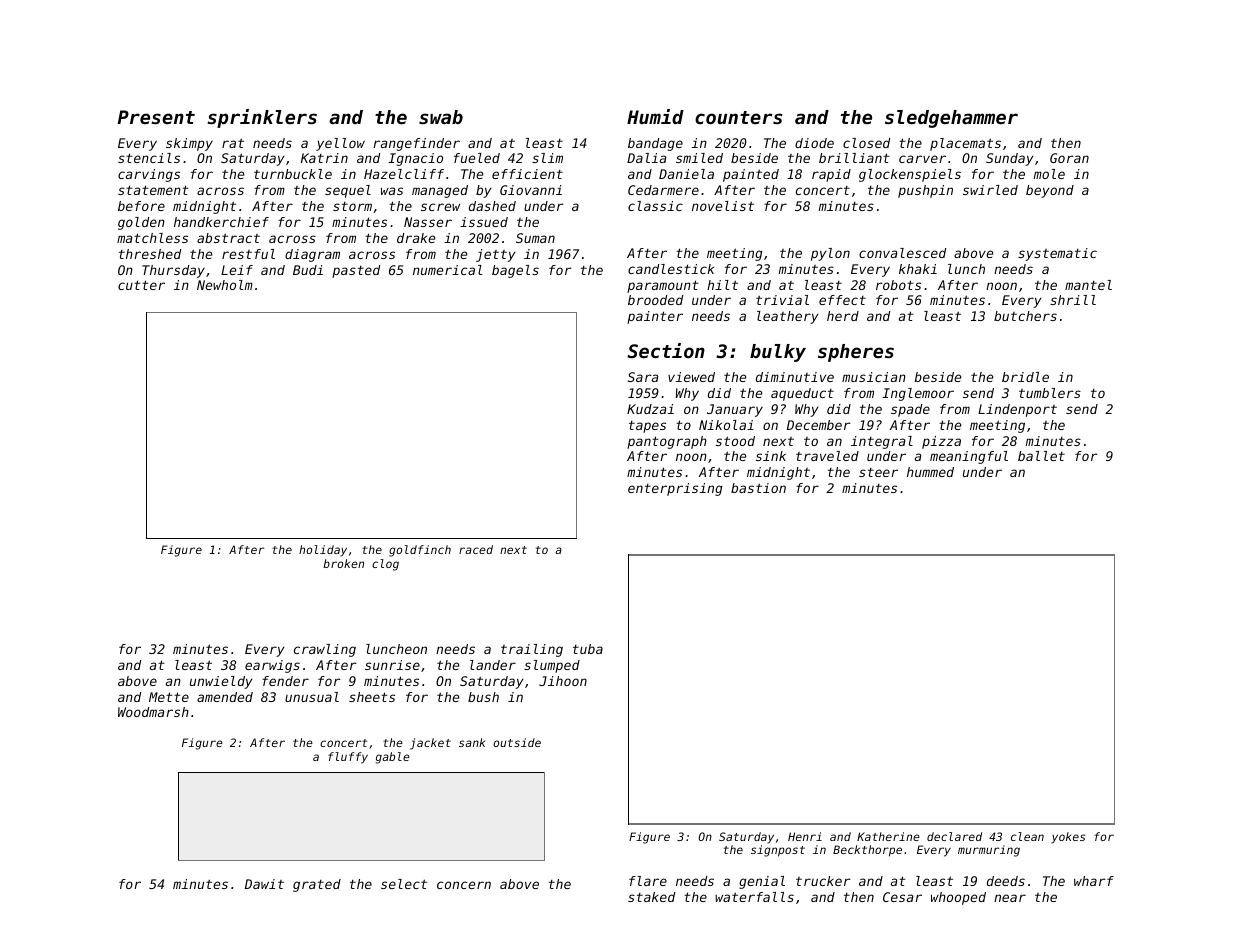 The width and height of the page is (1233, 952). Describe the element at coordinates (675, 489) in the page. I see `enterprising` at that location.
